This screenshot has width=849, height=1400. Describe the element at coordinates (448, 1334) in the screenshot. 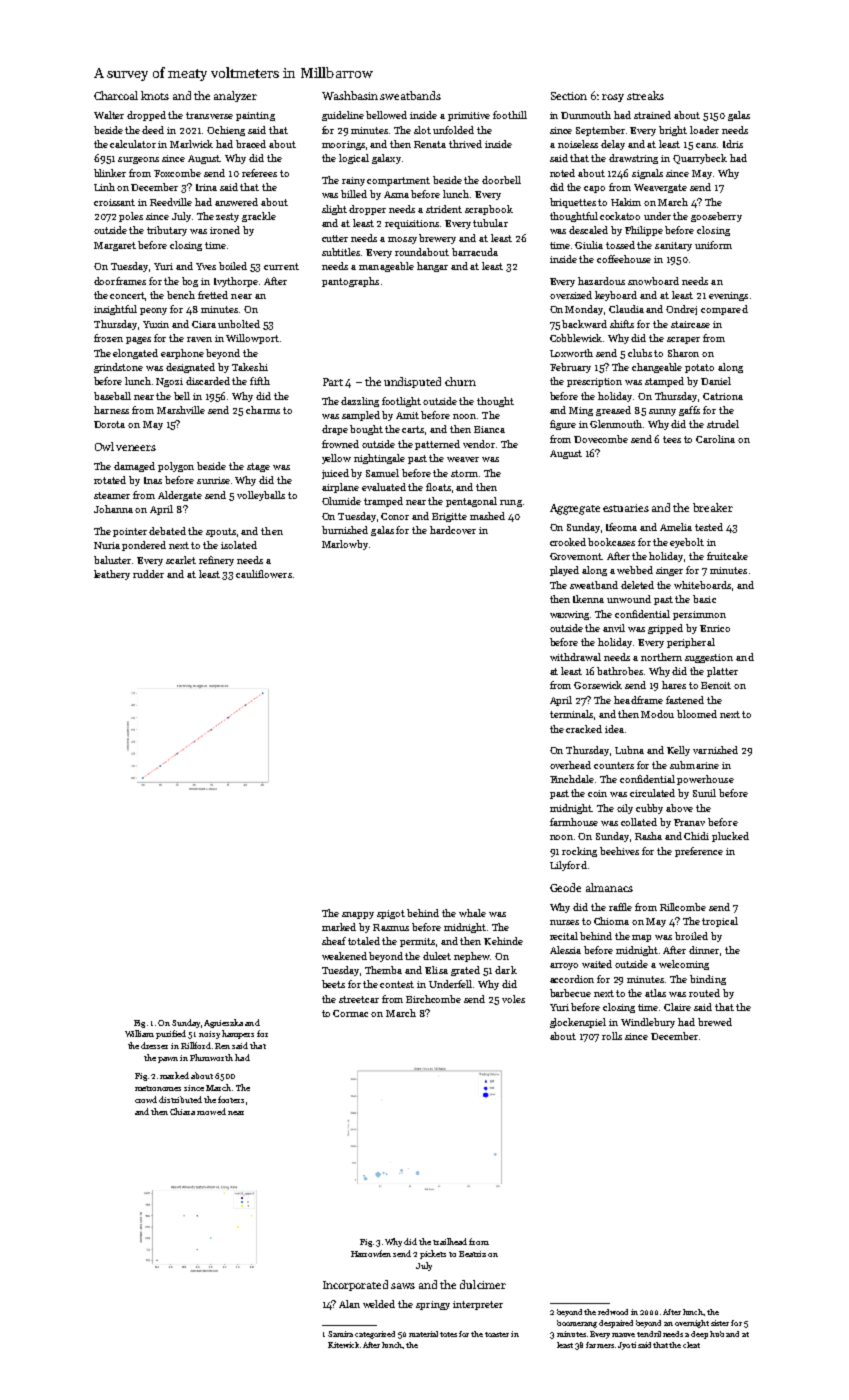

I see `totes` at that location.
